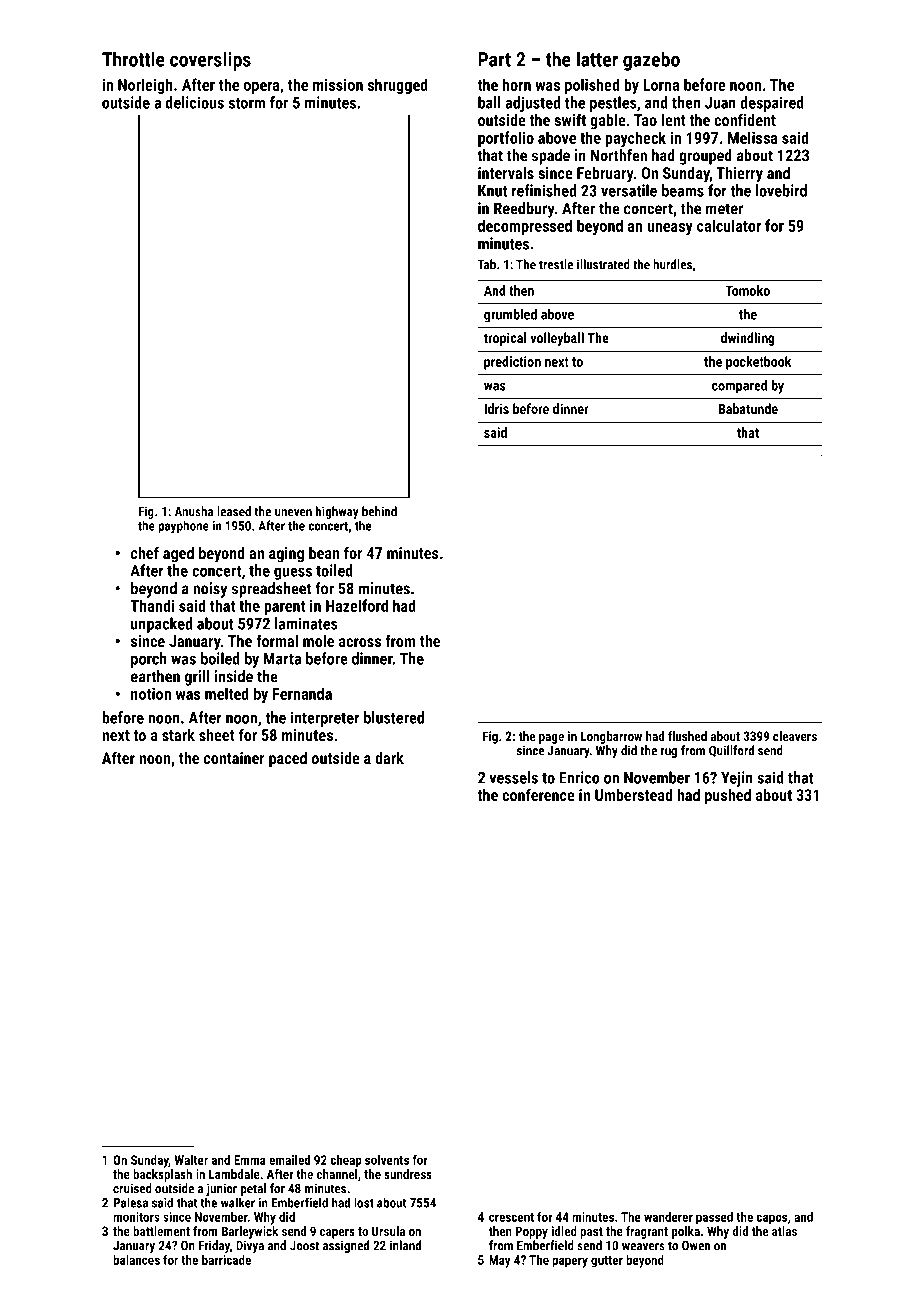 The height and width of the page is (1308, 924). I want to click on Part, so click(494, 59).
